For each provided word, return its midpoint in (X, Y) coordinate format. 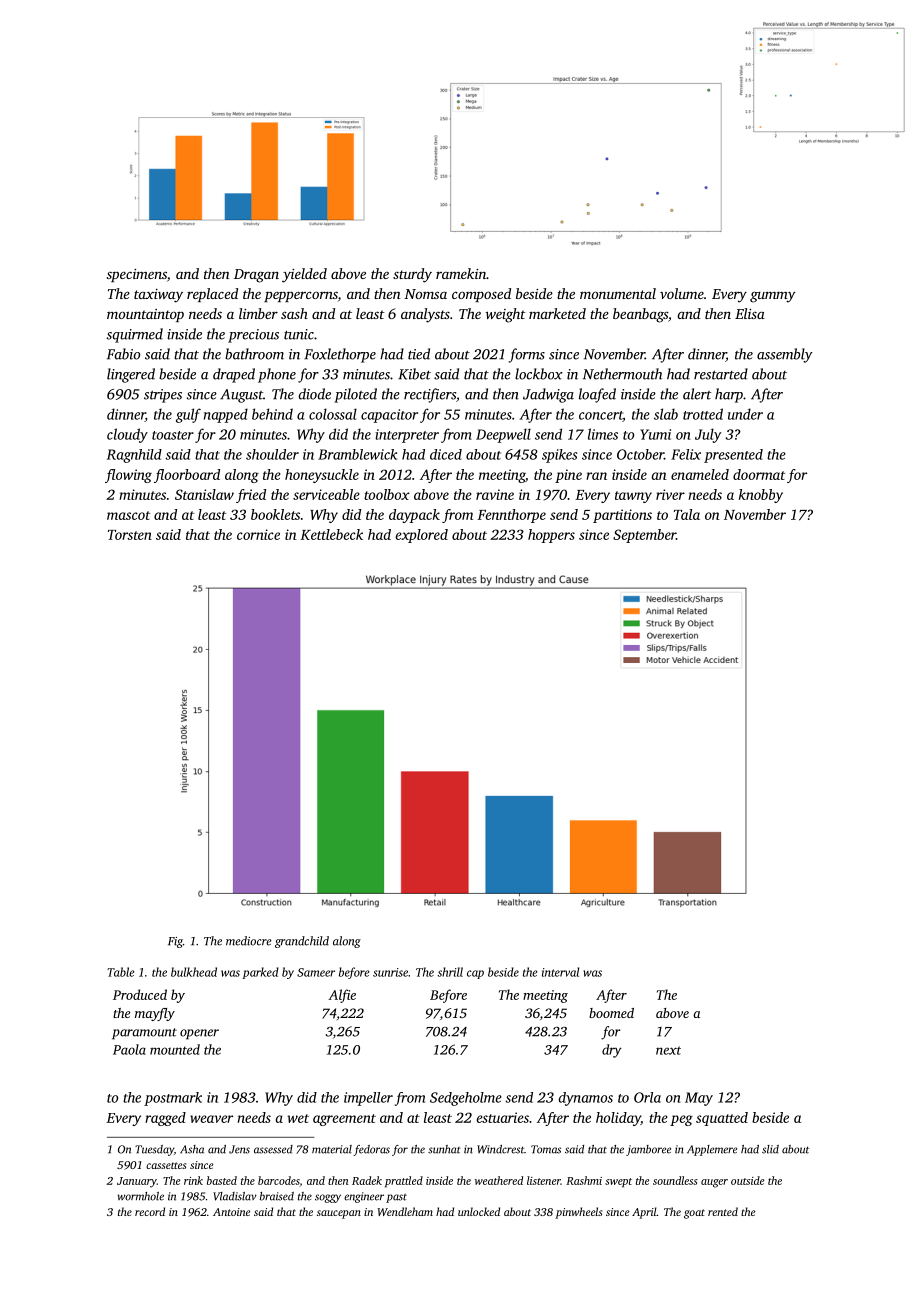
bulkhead (194, 972)
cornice (258, 534)
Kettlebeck (331, 534)
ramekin (461, 273)
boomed (611, 1013)
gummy (773, 297)
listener (544, 1180)
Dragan (256, 276)
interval (560, 972)
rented (723, 1211)
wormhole (141, 1196)
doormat (759, 474)
